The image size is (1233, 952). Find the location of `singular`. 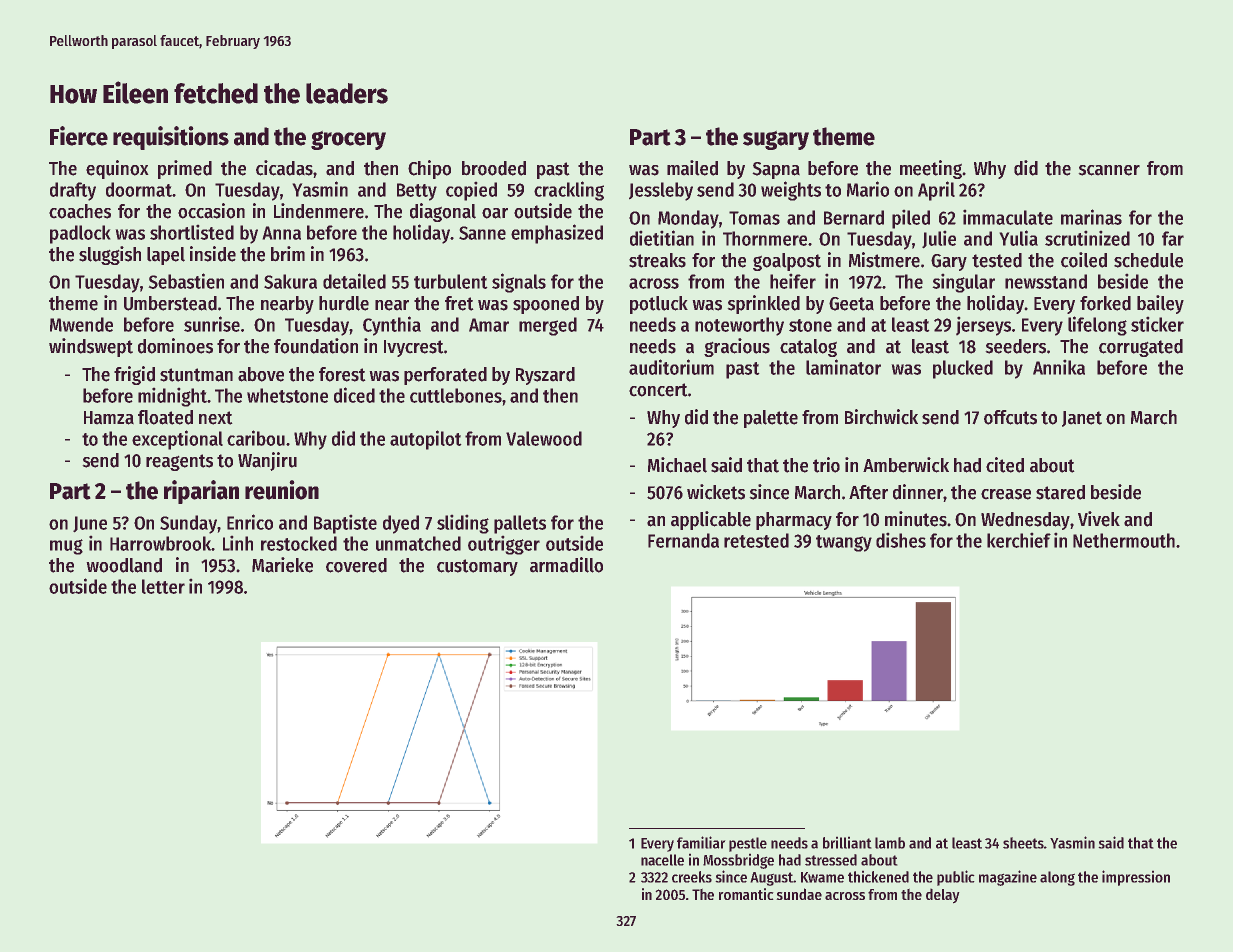

singular is located at coordinates (963, 283).
